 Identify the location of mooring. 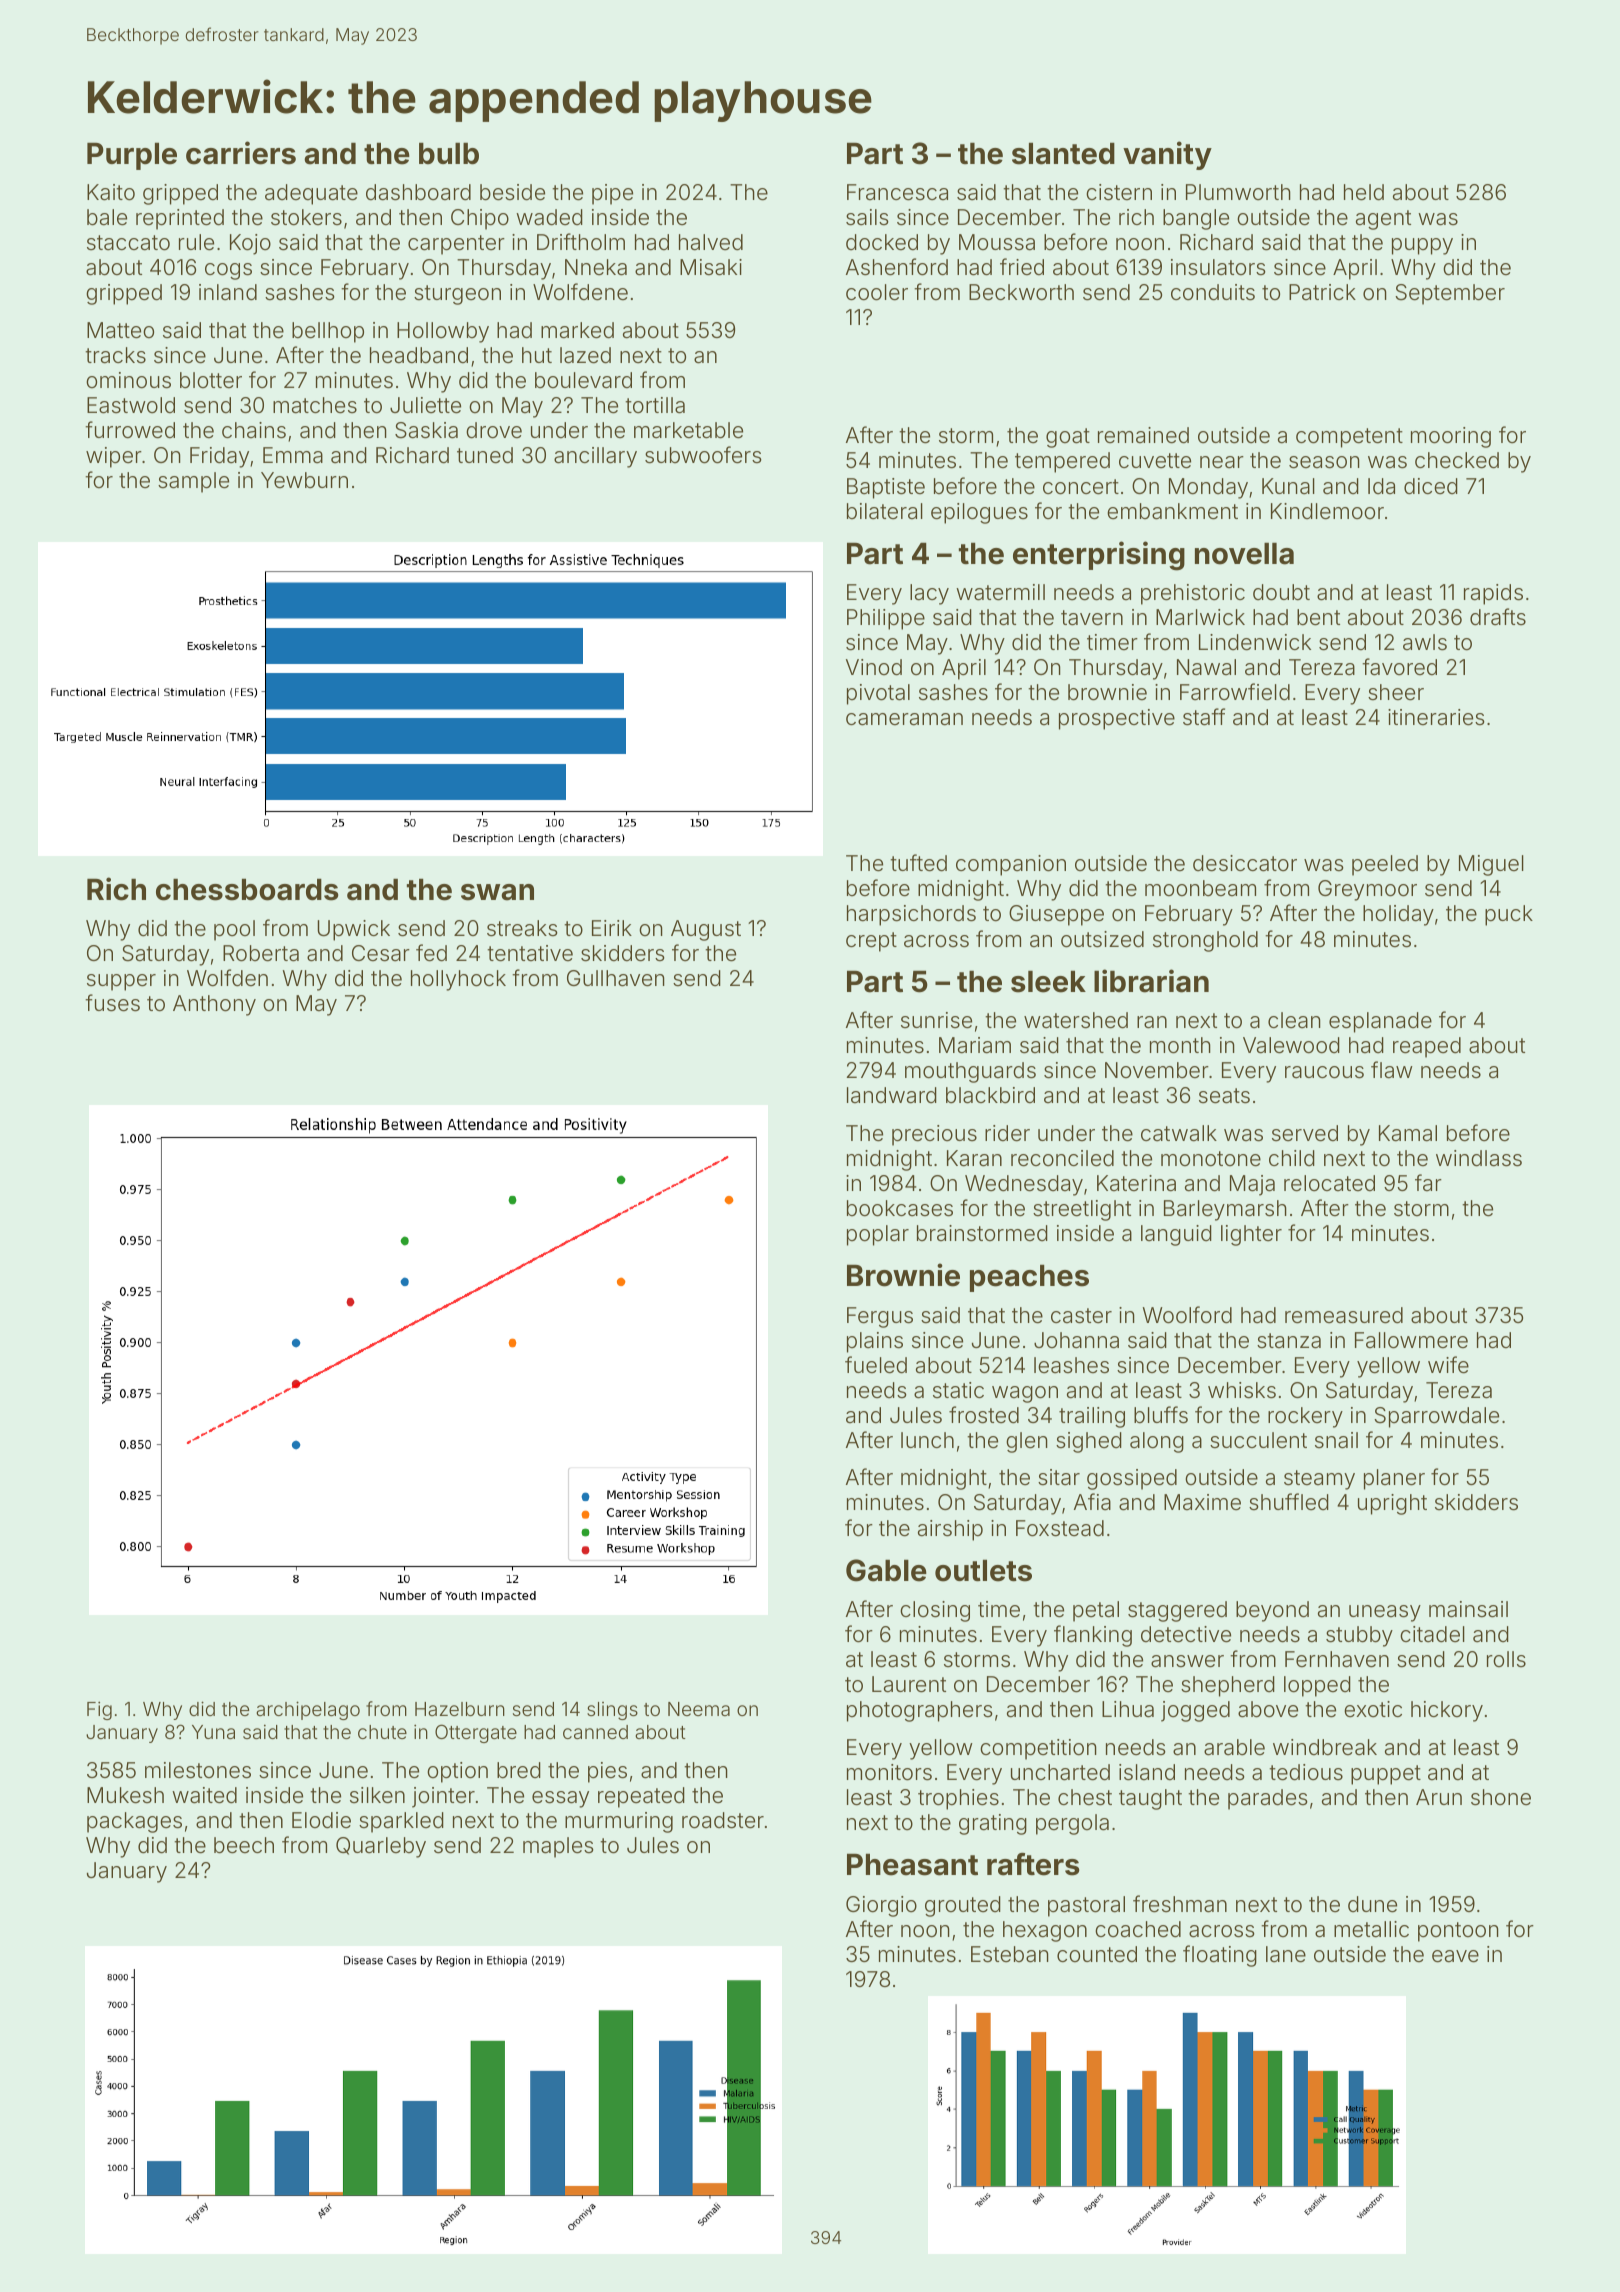
(1451, 437).
